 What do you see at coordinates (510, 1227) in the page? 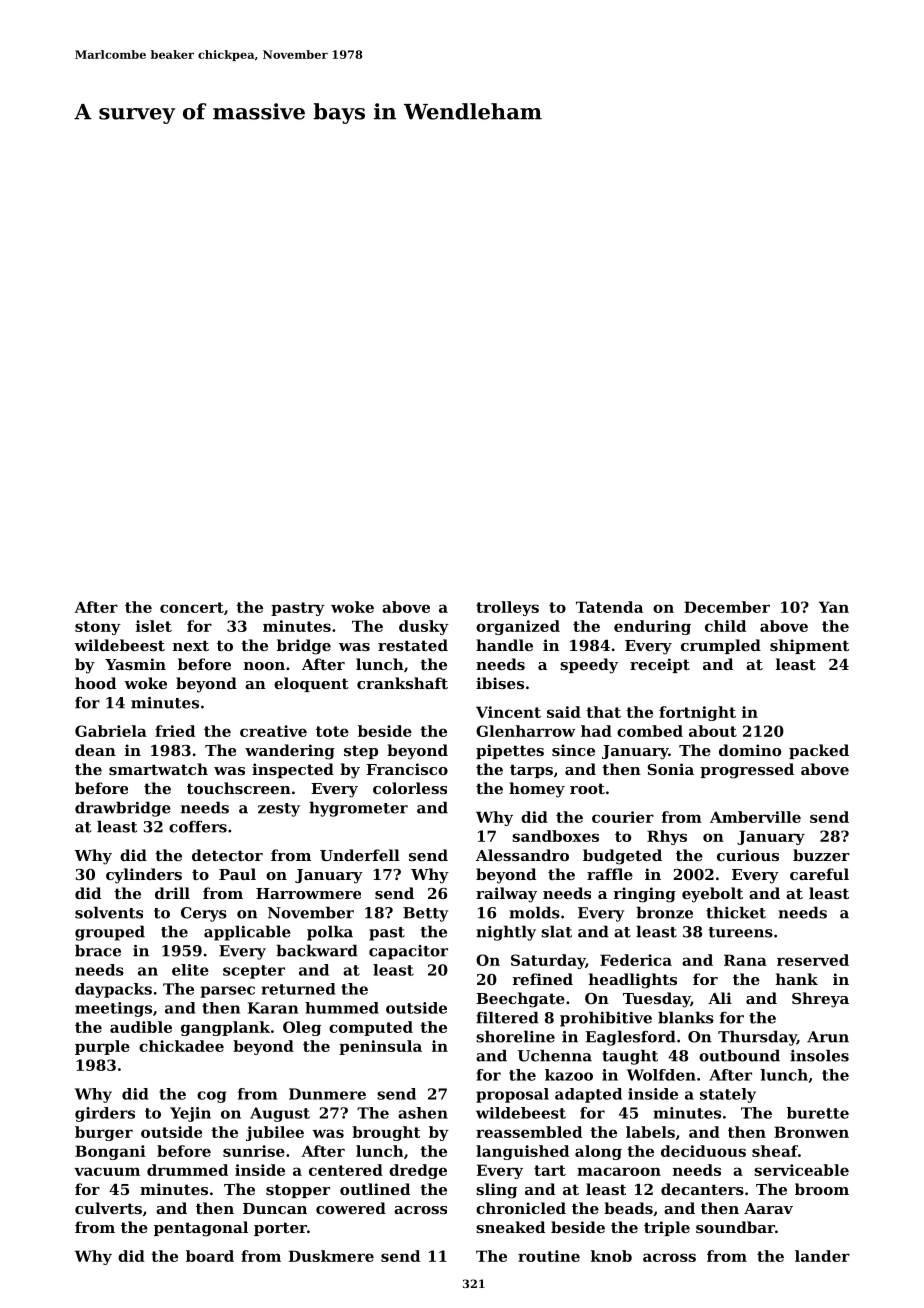
I see `sneaked` at bounding box center [510, 1227].
